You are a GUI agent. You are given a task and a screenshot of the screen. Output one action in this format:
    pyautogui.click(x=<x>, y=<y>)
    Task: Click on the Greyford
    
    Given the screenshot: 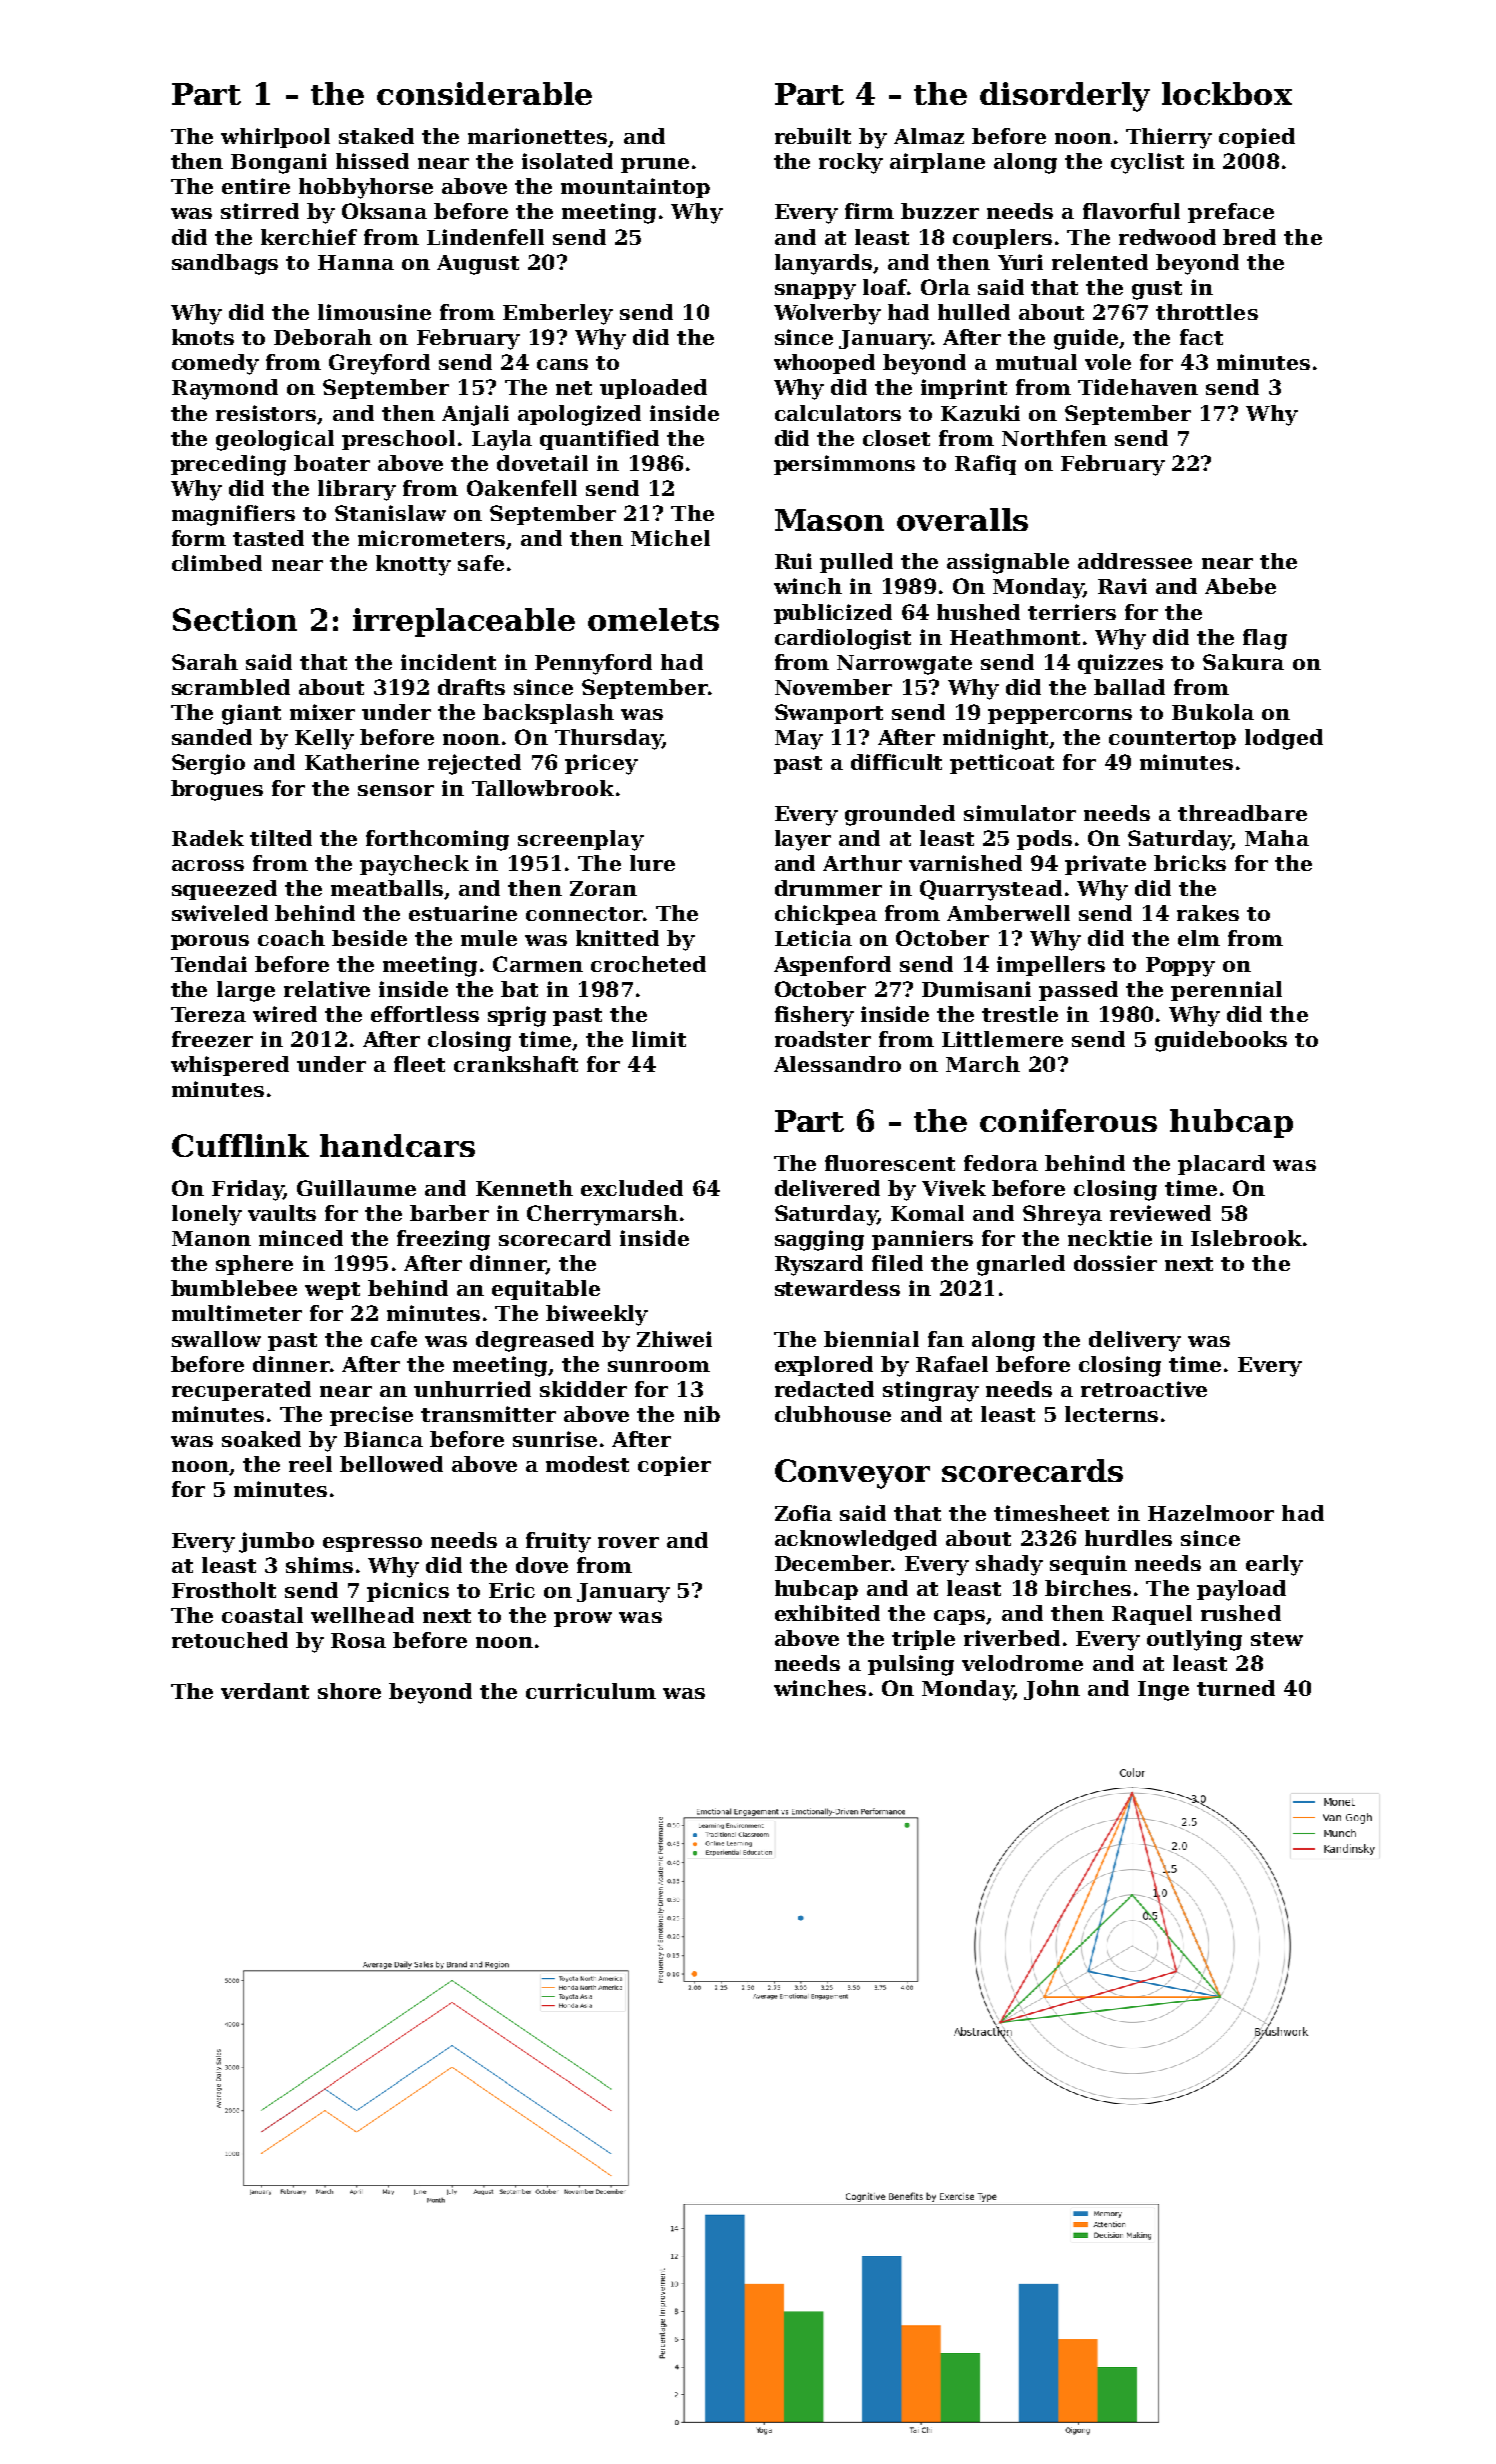 What is the action you would take?
    pyautogui.click(x=379, y=364)
